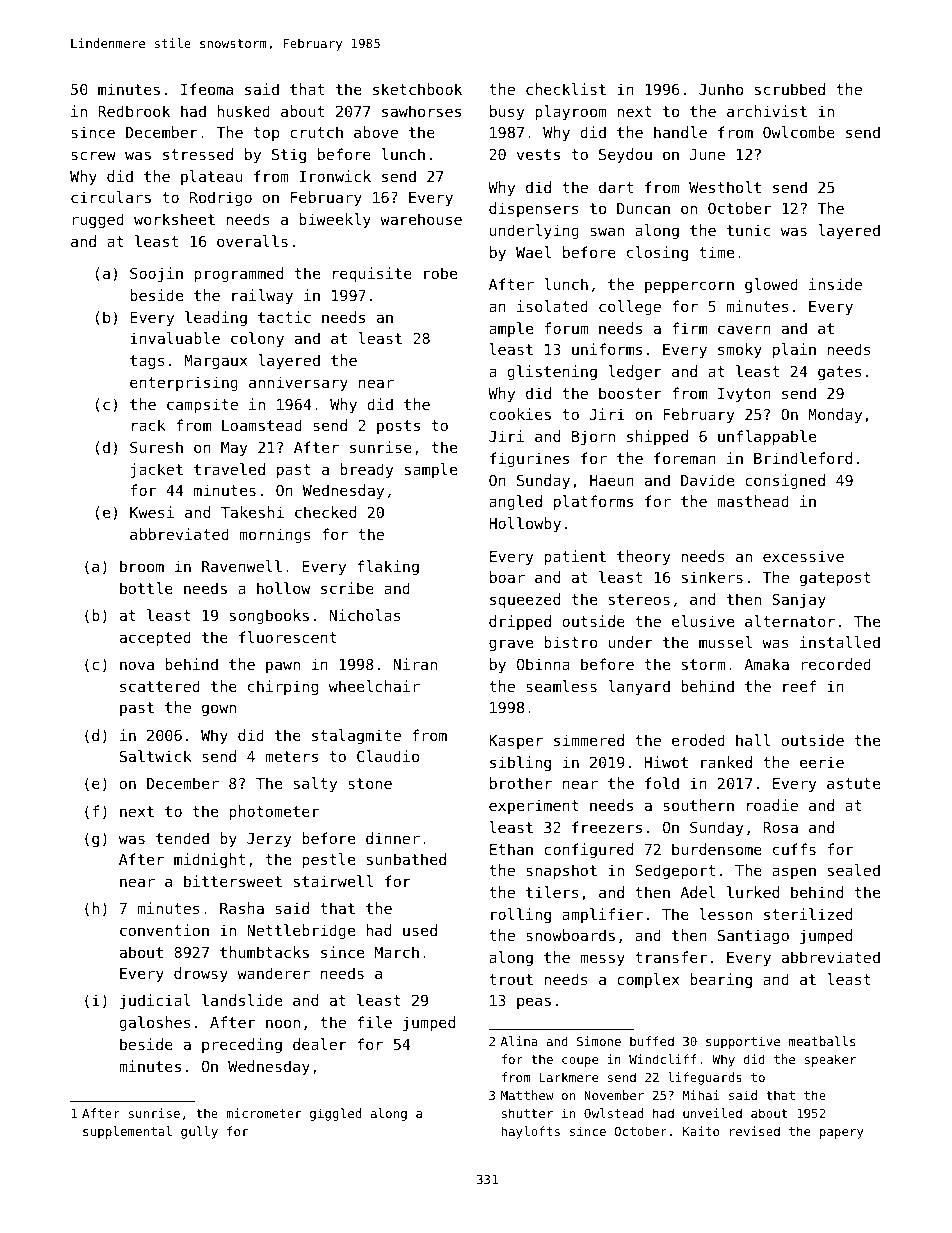 This screenshot has width=952, height=1233. Describe the element at coordinates (288, 637) in the screenshot. I see `fluorescent` at that location.
